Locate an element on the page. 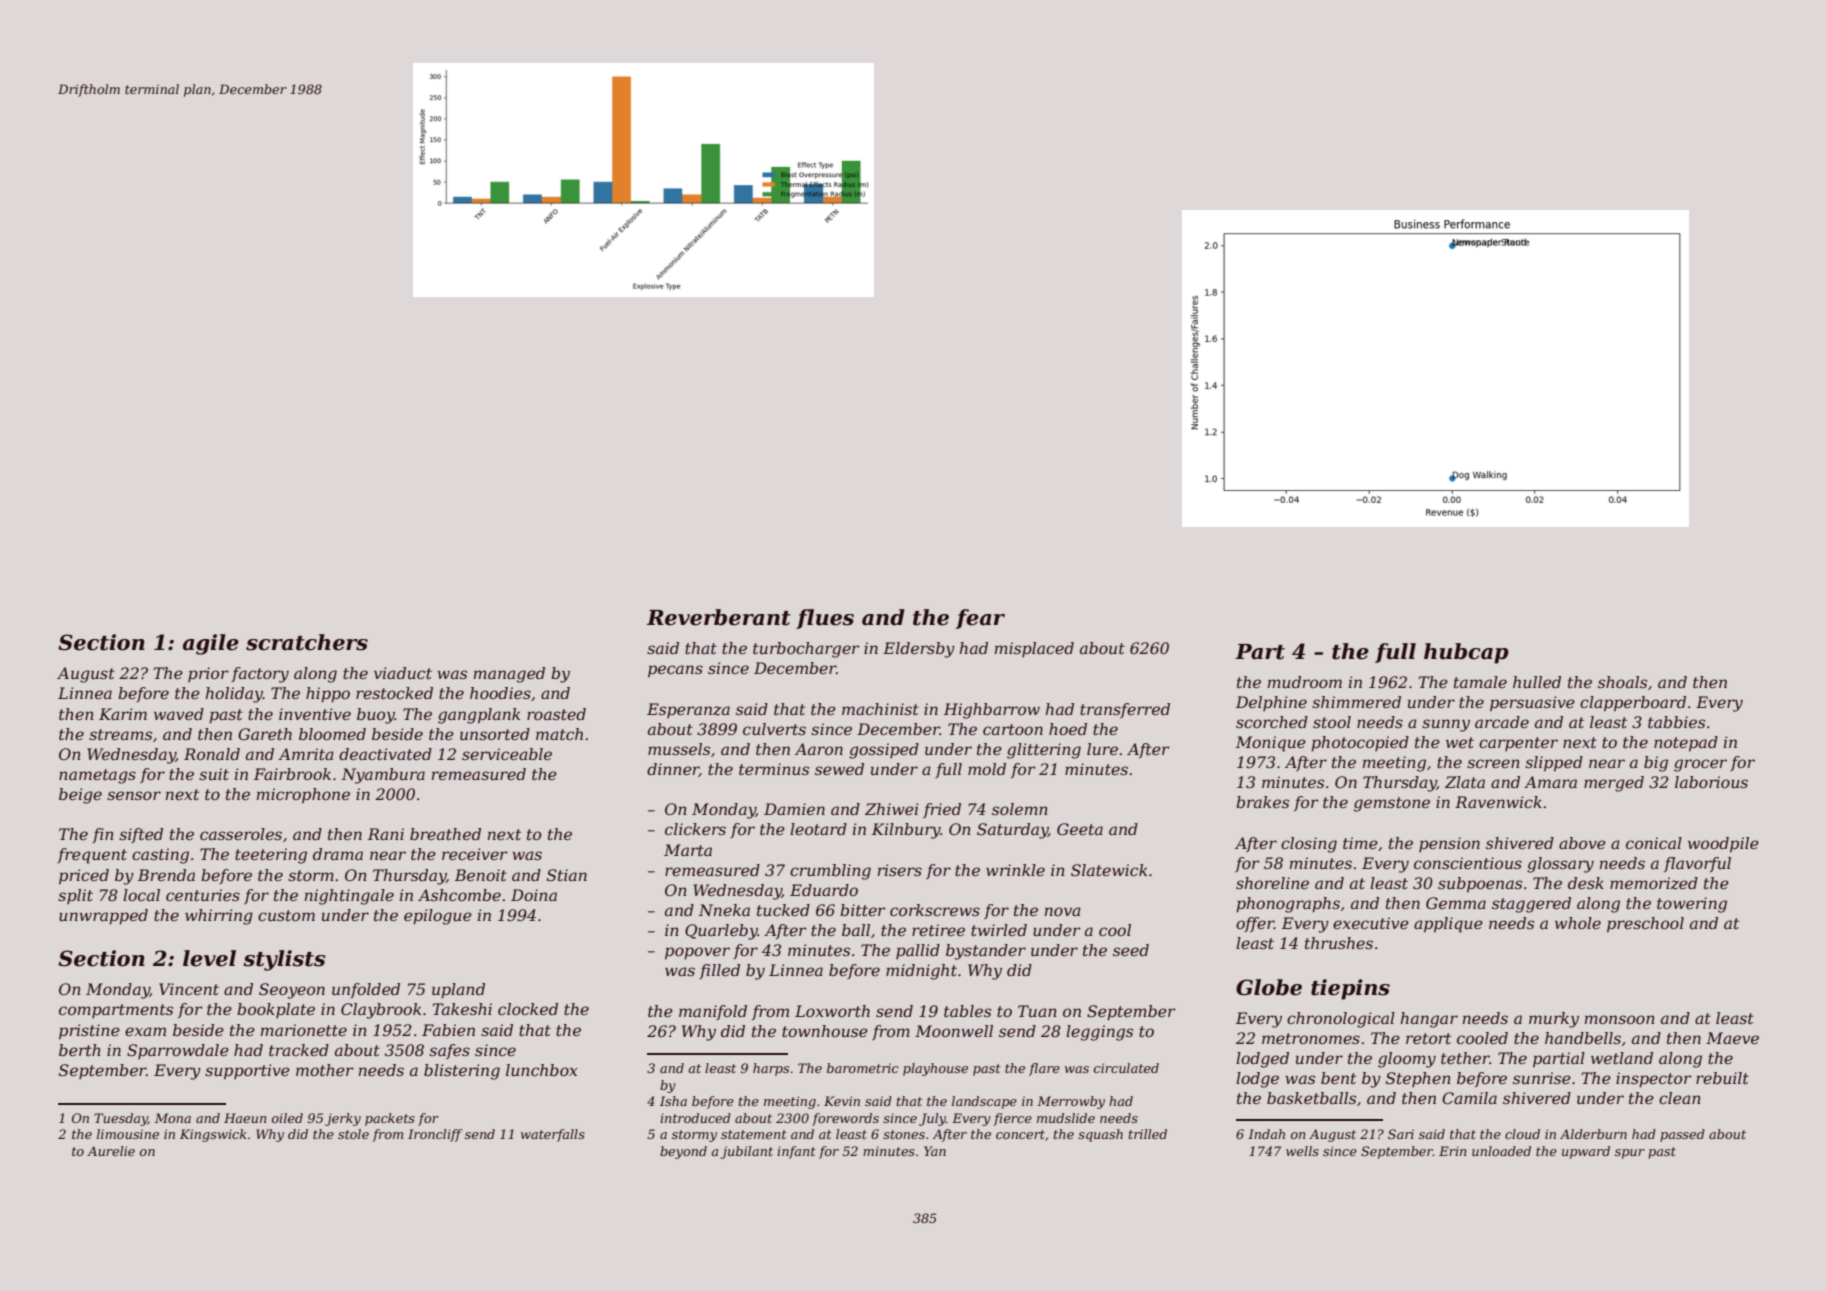  Reverberant is located at coordinates (719, 617).
